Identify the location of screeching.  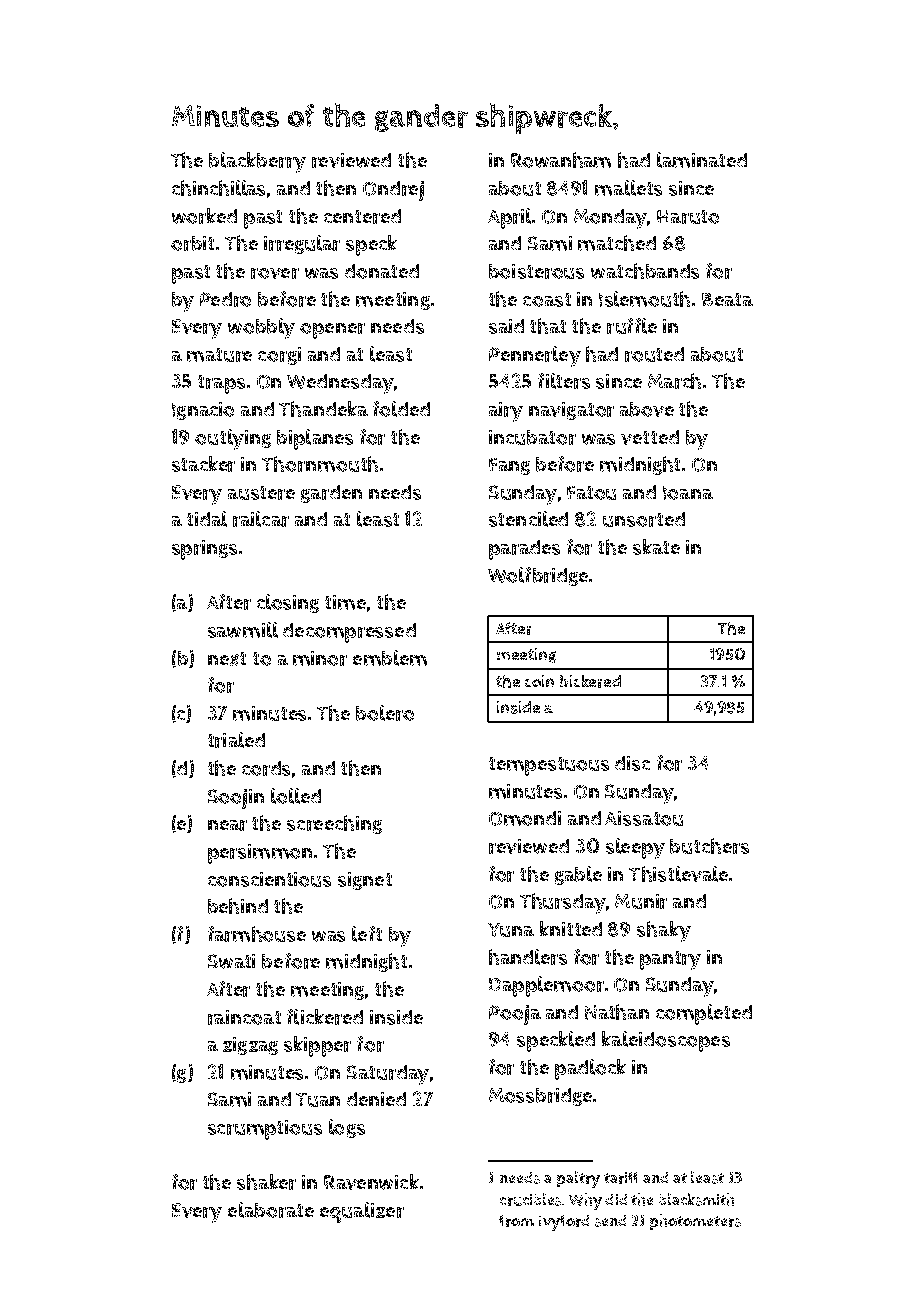
(334, 824).
